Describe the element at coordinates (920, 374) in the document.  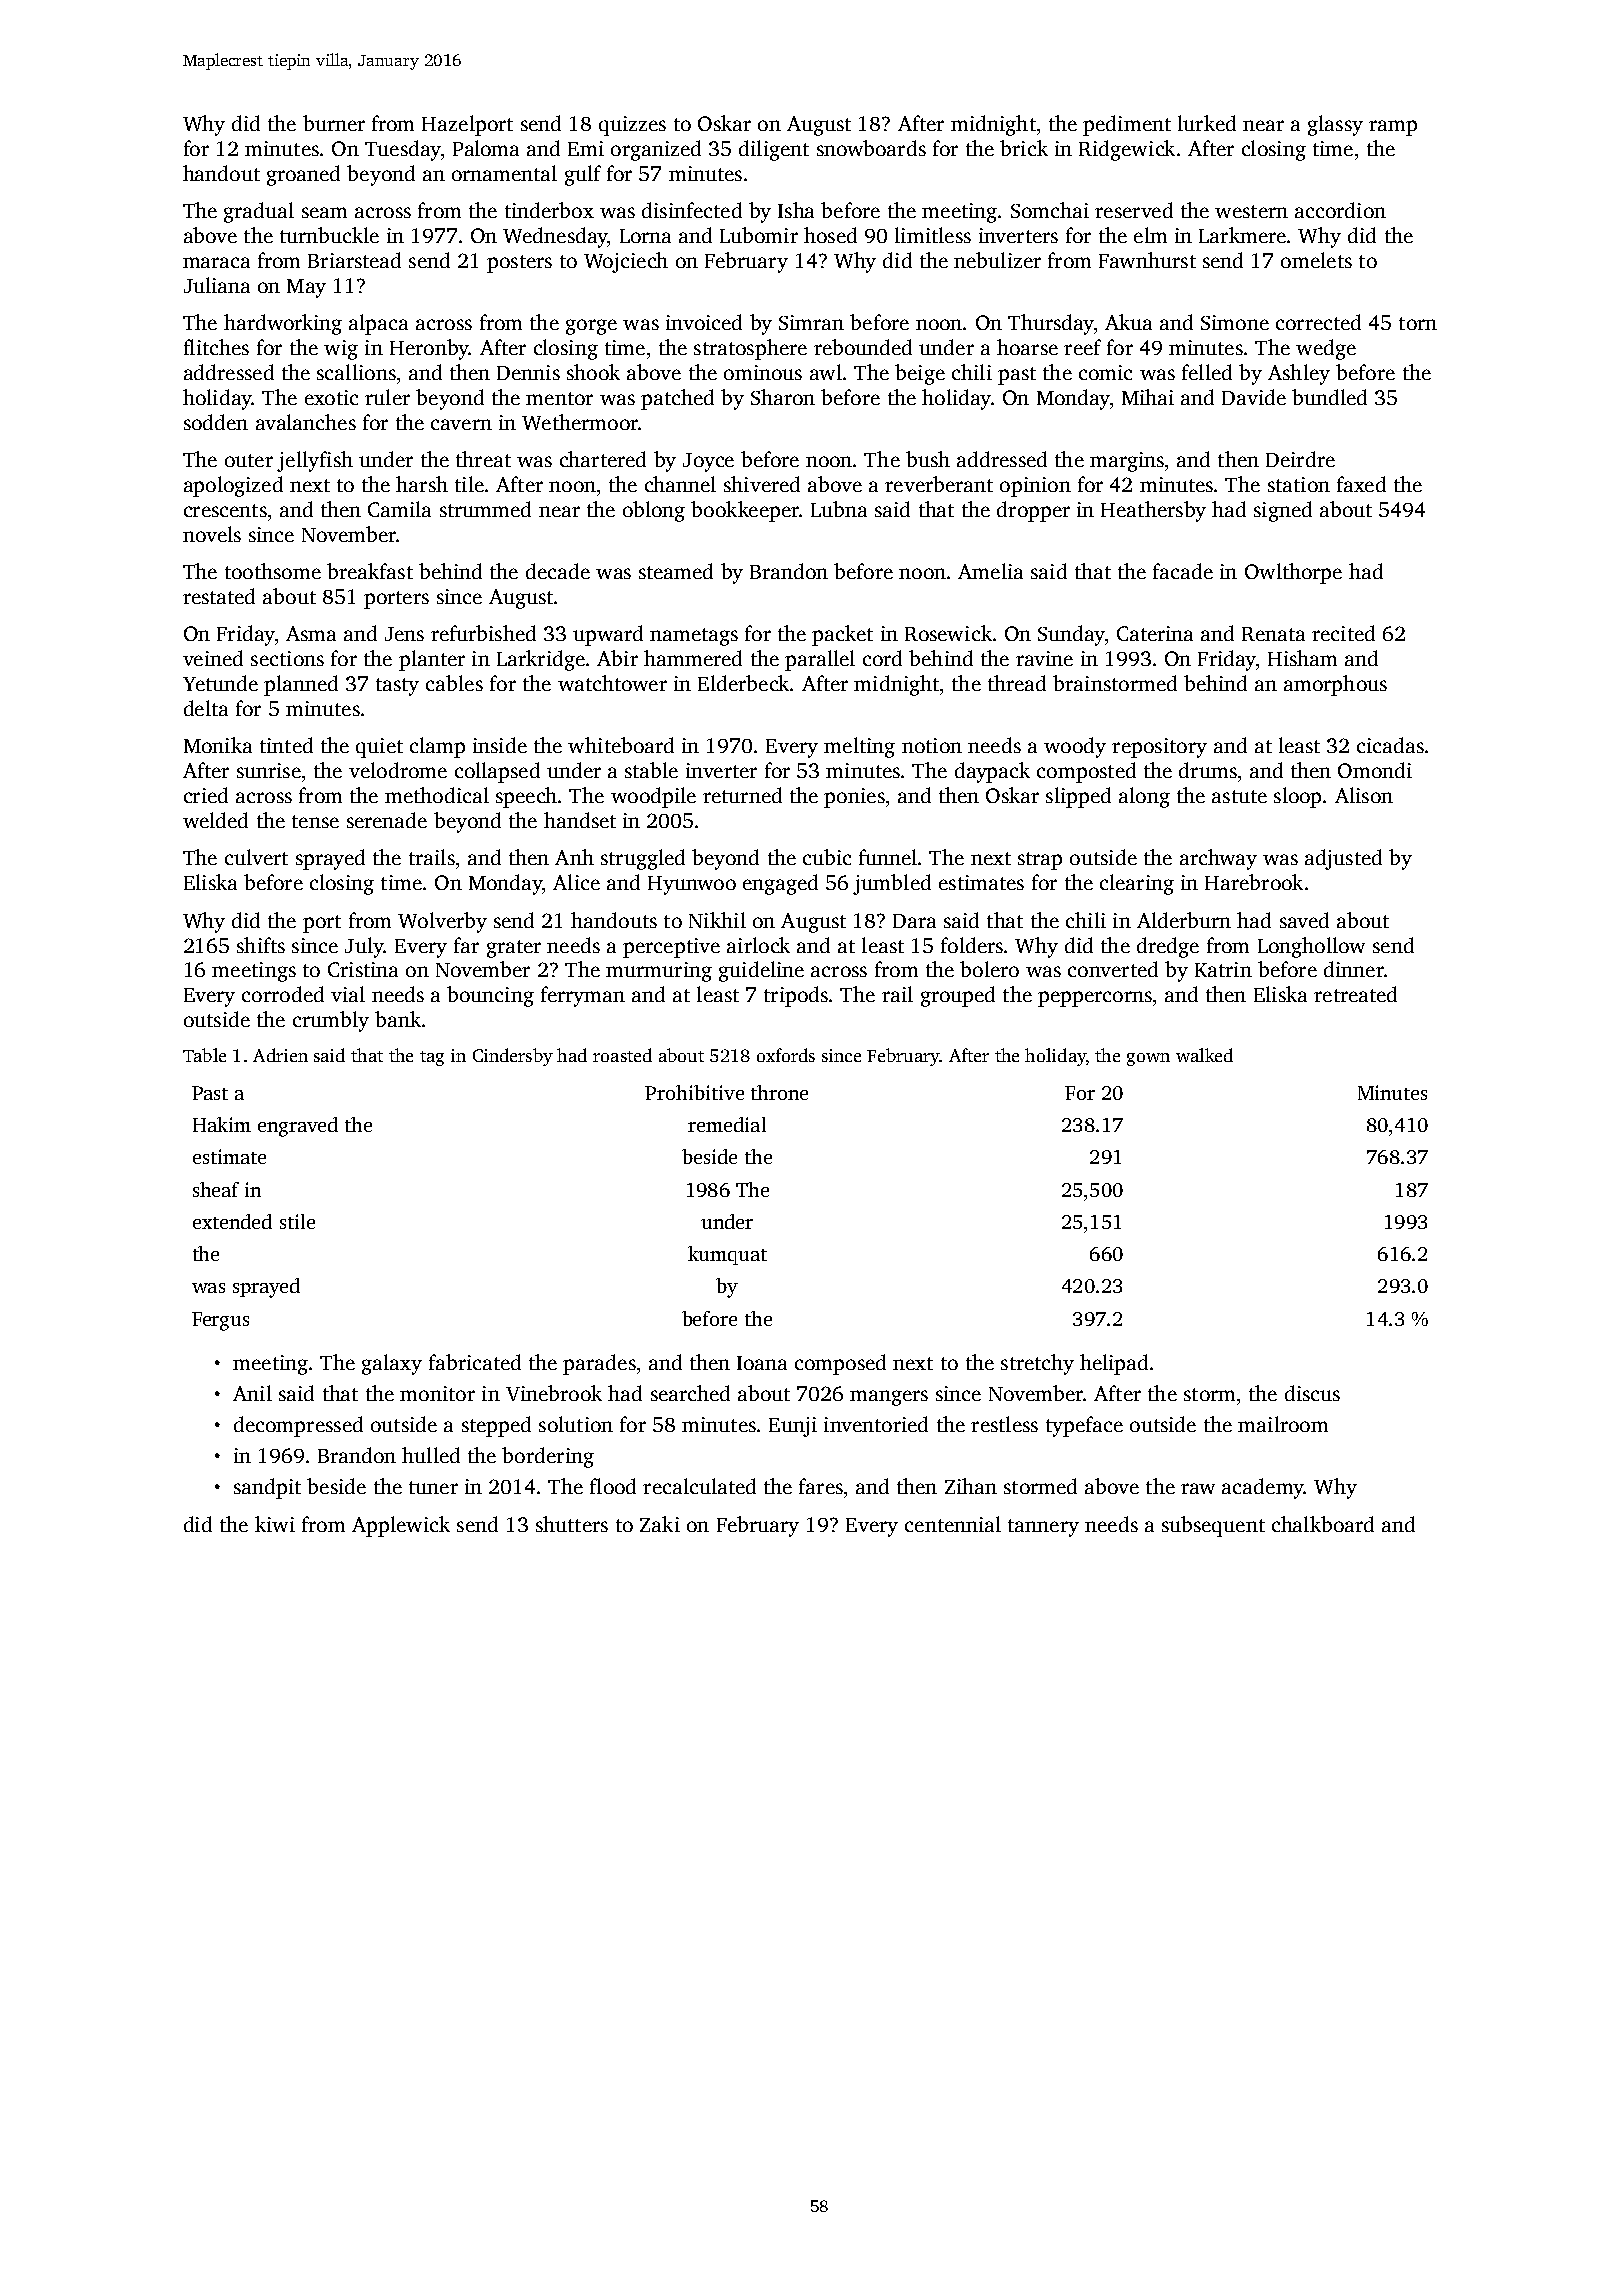
I see `beige` at that location.
